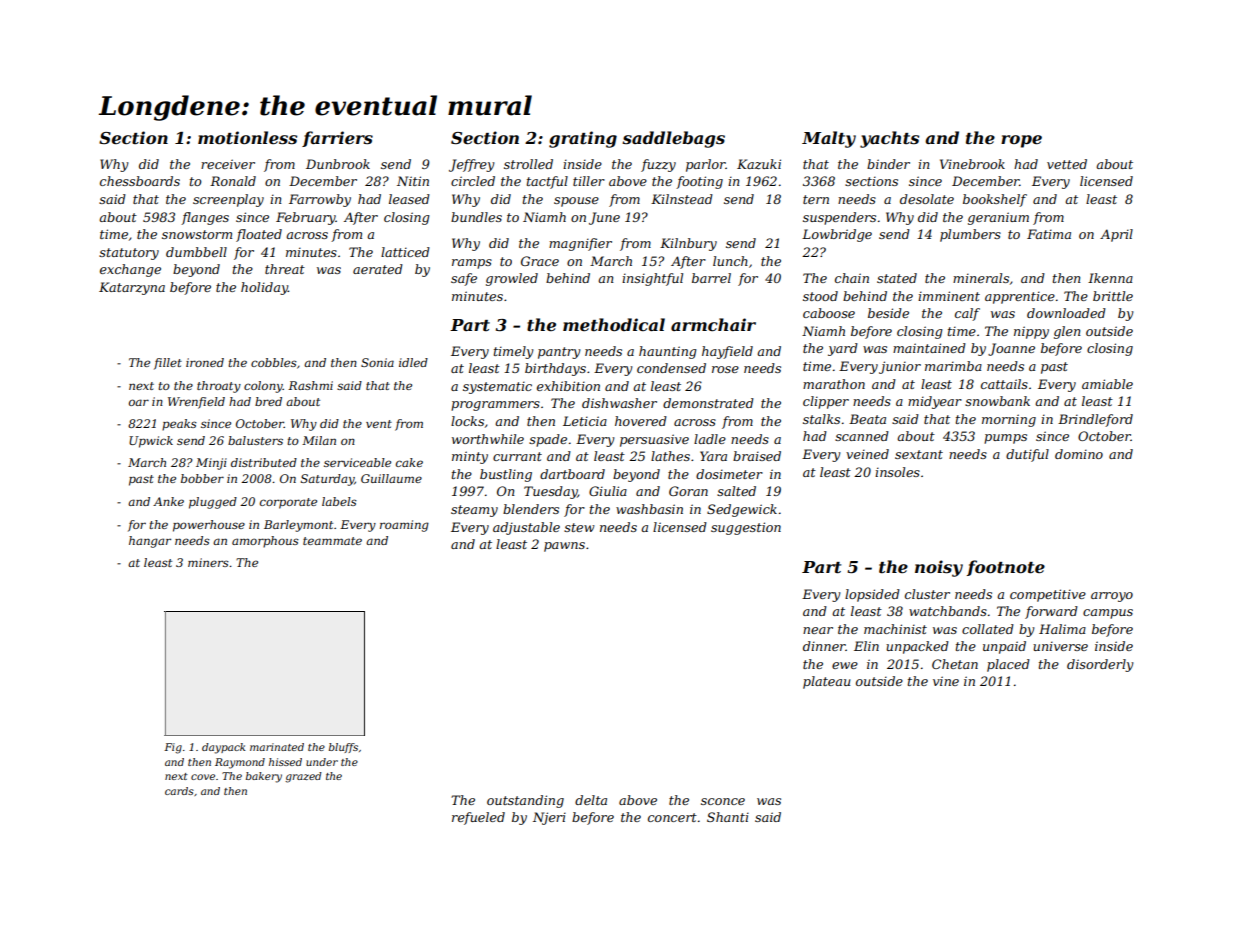 Image resolution: width=1233 pixels, height=952 pixels. I want to click on suggestion, so click(746, 528).
